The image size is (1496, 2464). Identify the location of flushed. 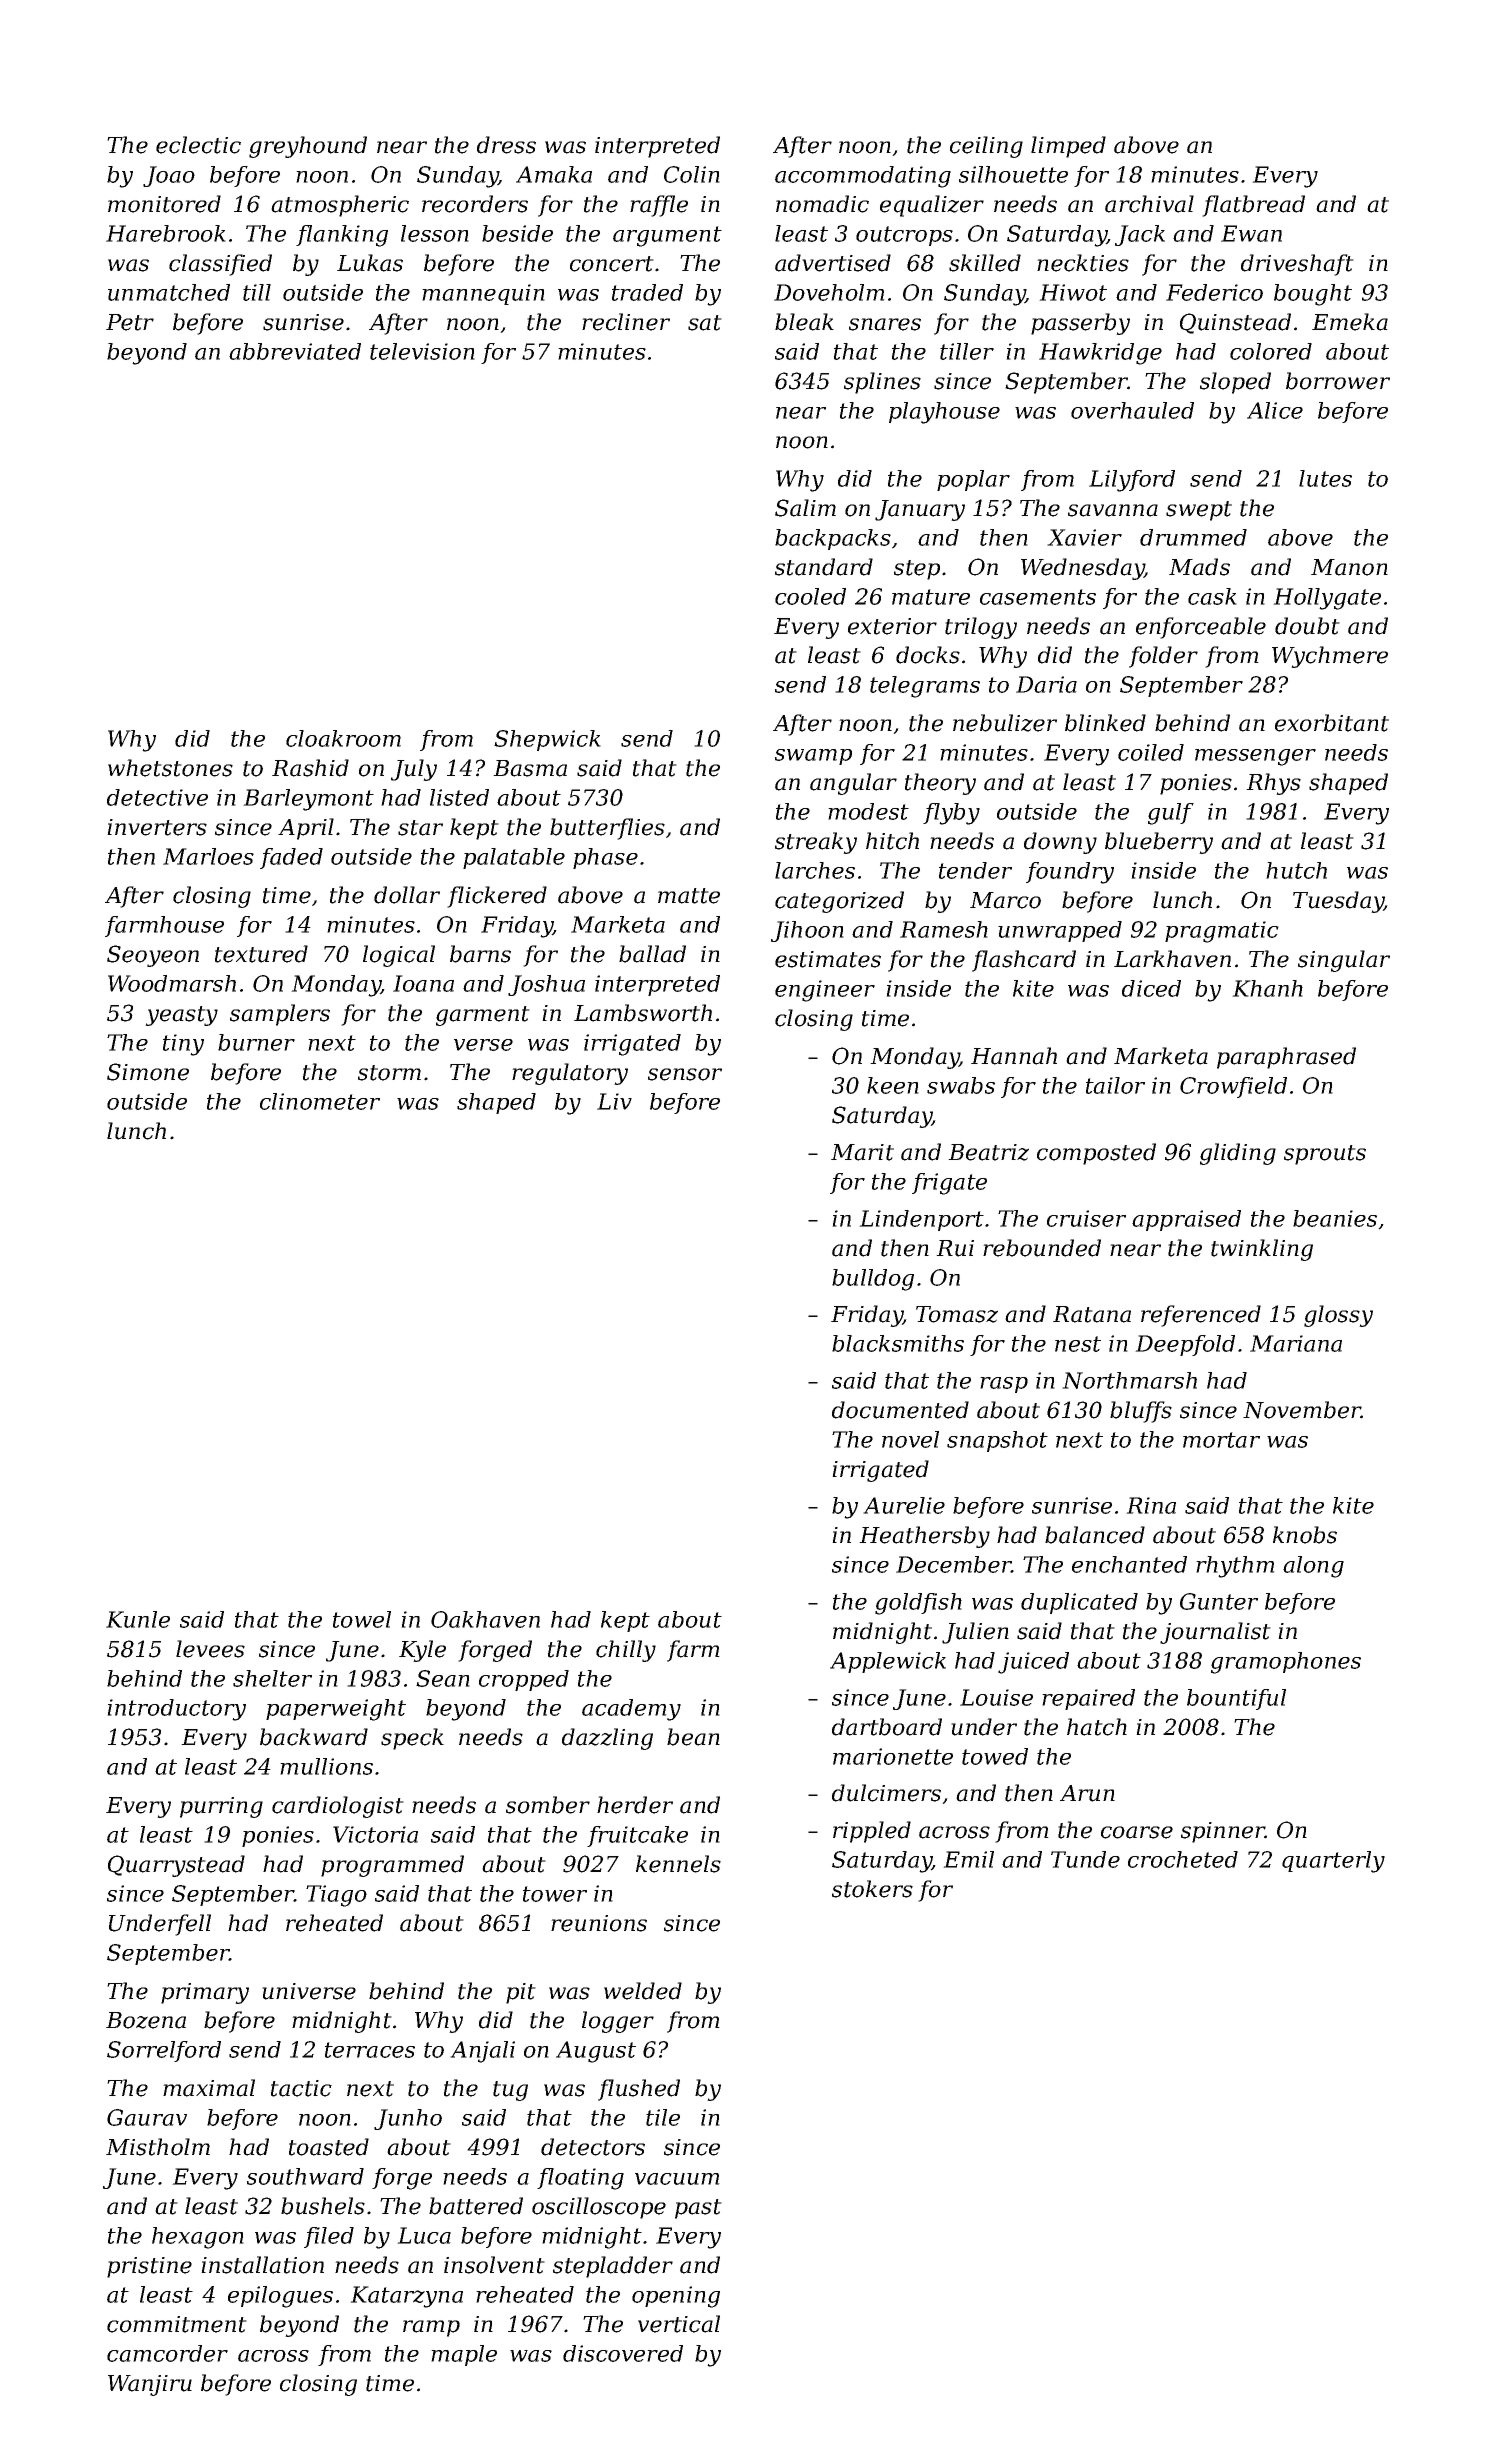
(639, 2090).
